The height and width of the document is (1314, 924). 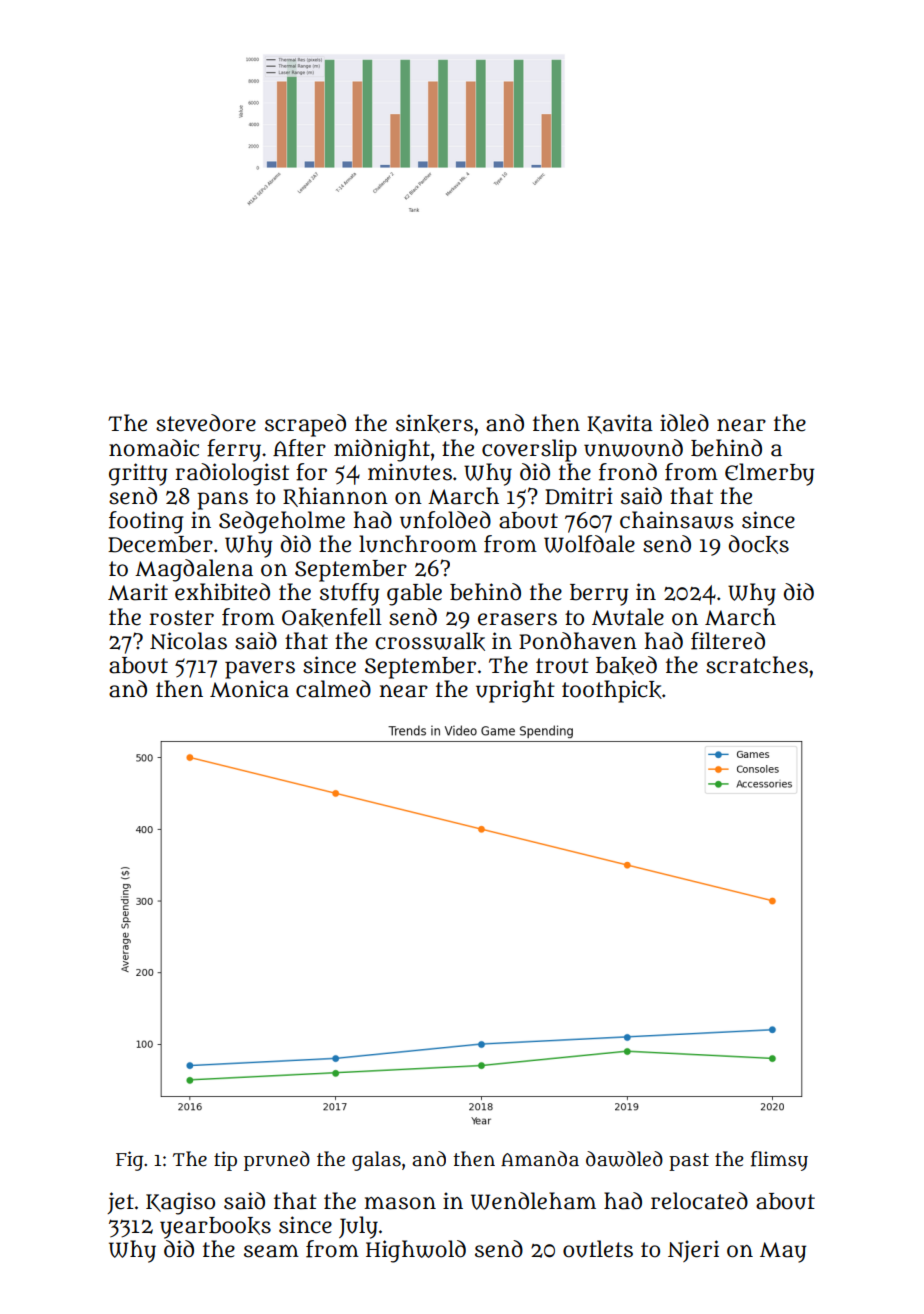 What do you see at coordinates (684, 423) in the document?
I see `idled` at bounding box center [684, 423].
